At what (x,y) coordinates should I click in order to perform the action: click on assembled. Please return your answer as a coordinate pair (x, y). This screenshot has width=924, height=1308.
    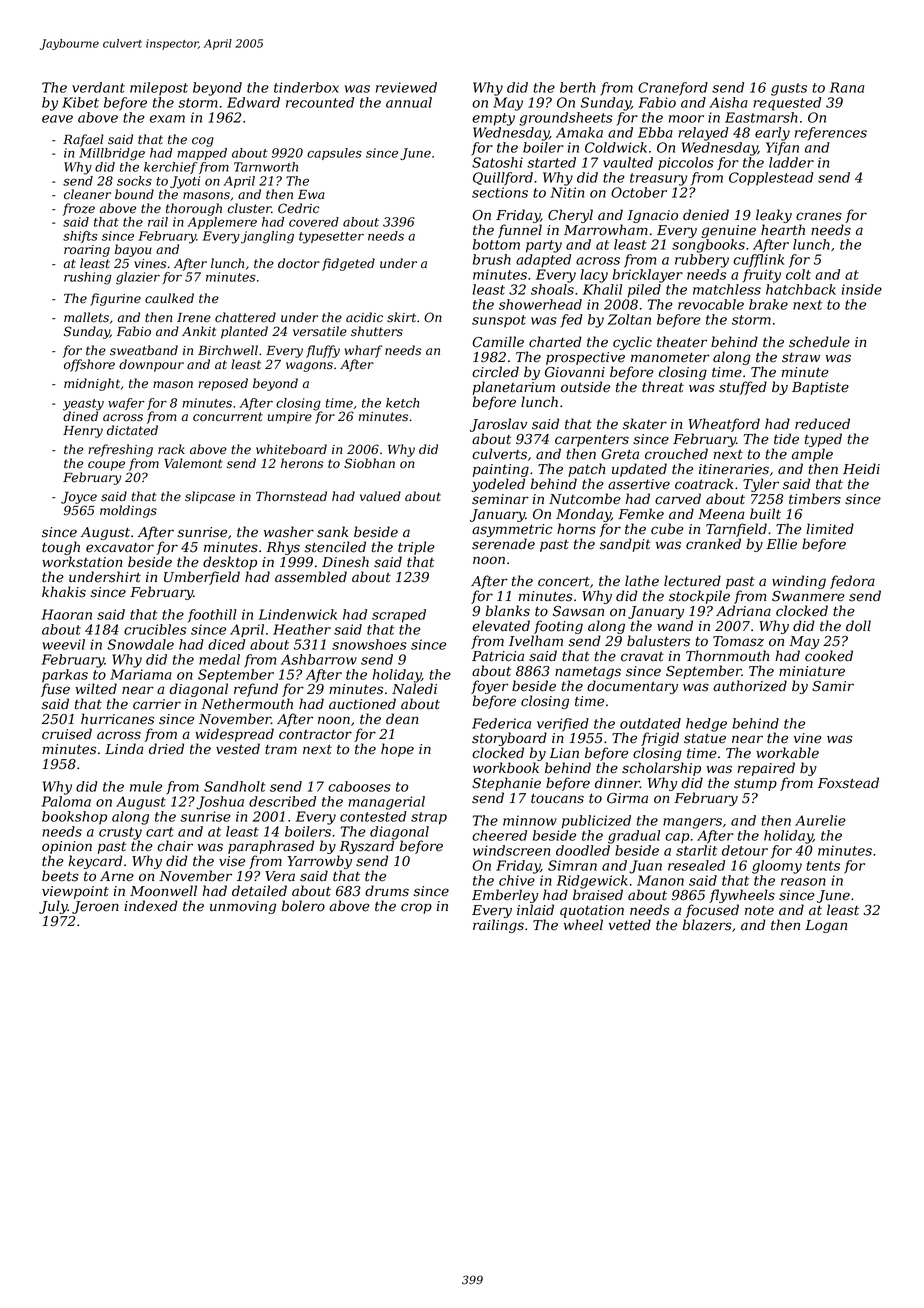
    Looking at the image, I should click on (311, 577).
